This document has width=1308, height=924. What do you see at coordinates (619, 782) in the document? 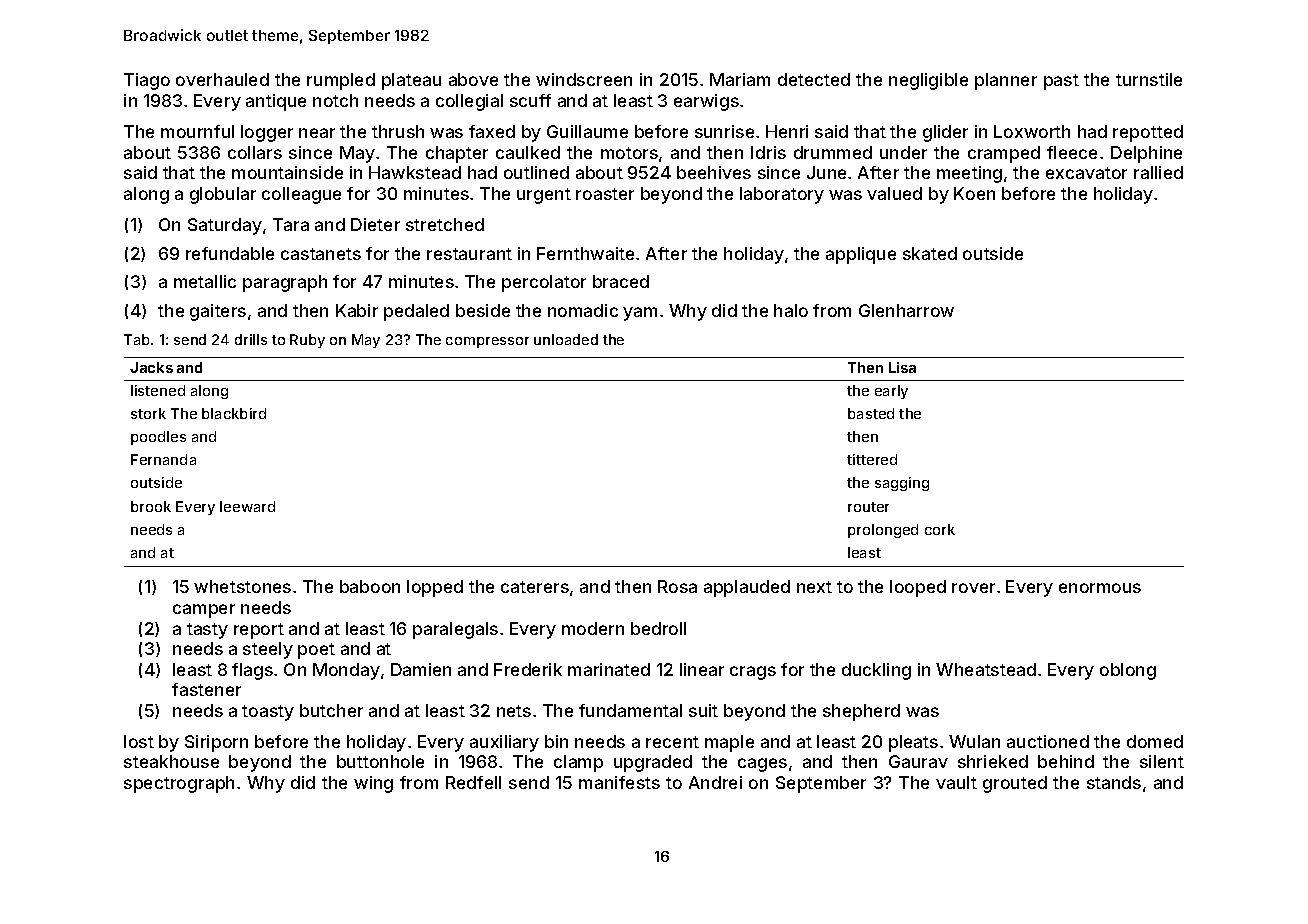
I see `manifests` at bounding box center [619, 782].
